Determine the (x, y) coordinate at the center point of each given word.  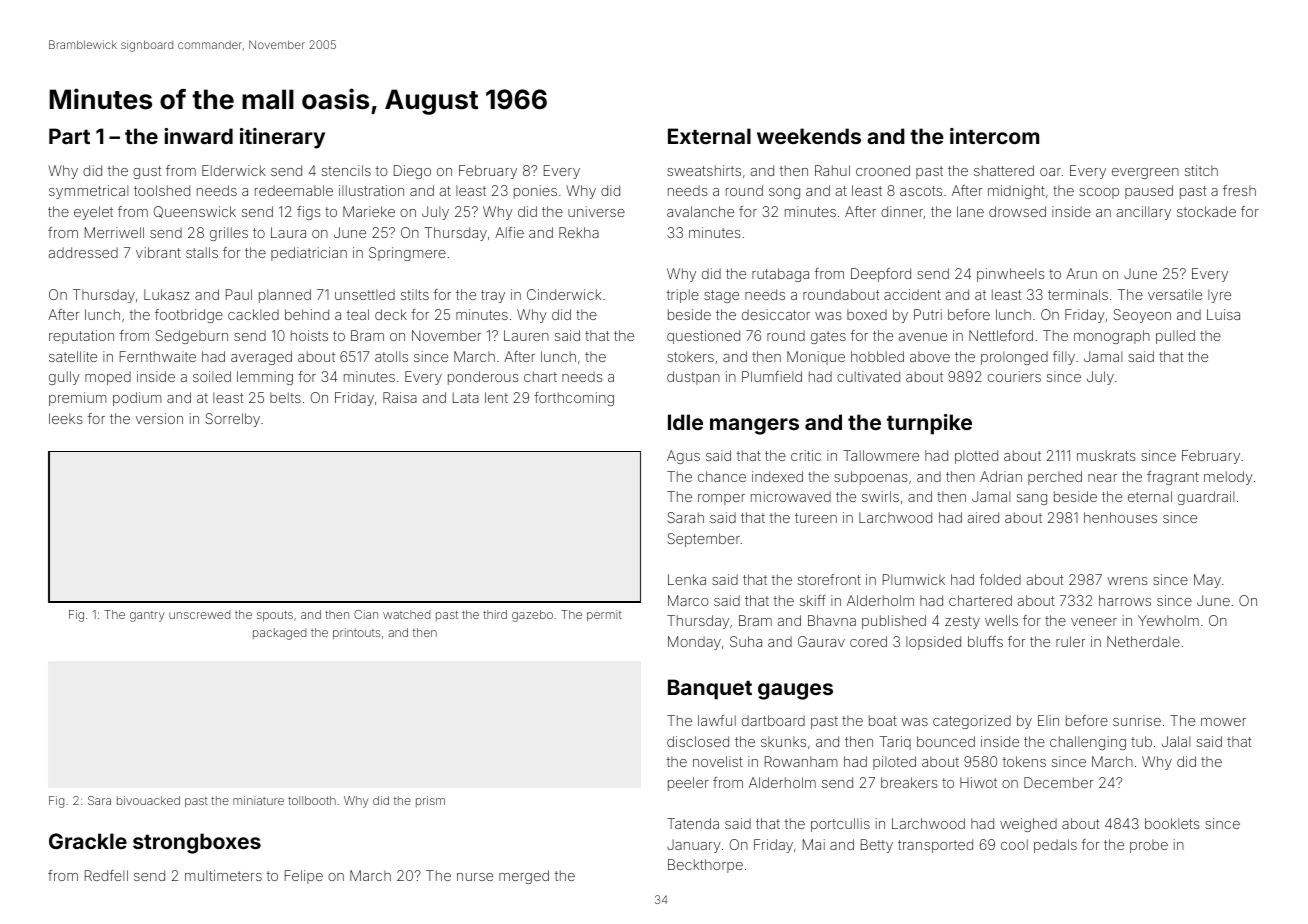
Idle (685, 422)
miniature (258, 800)
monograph (1112, 337)
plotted (976, 457)
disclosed (698, 741)
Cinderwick (564, 294)
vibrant (158, 252)
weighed (1028, 825)
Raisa (400, 397)
